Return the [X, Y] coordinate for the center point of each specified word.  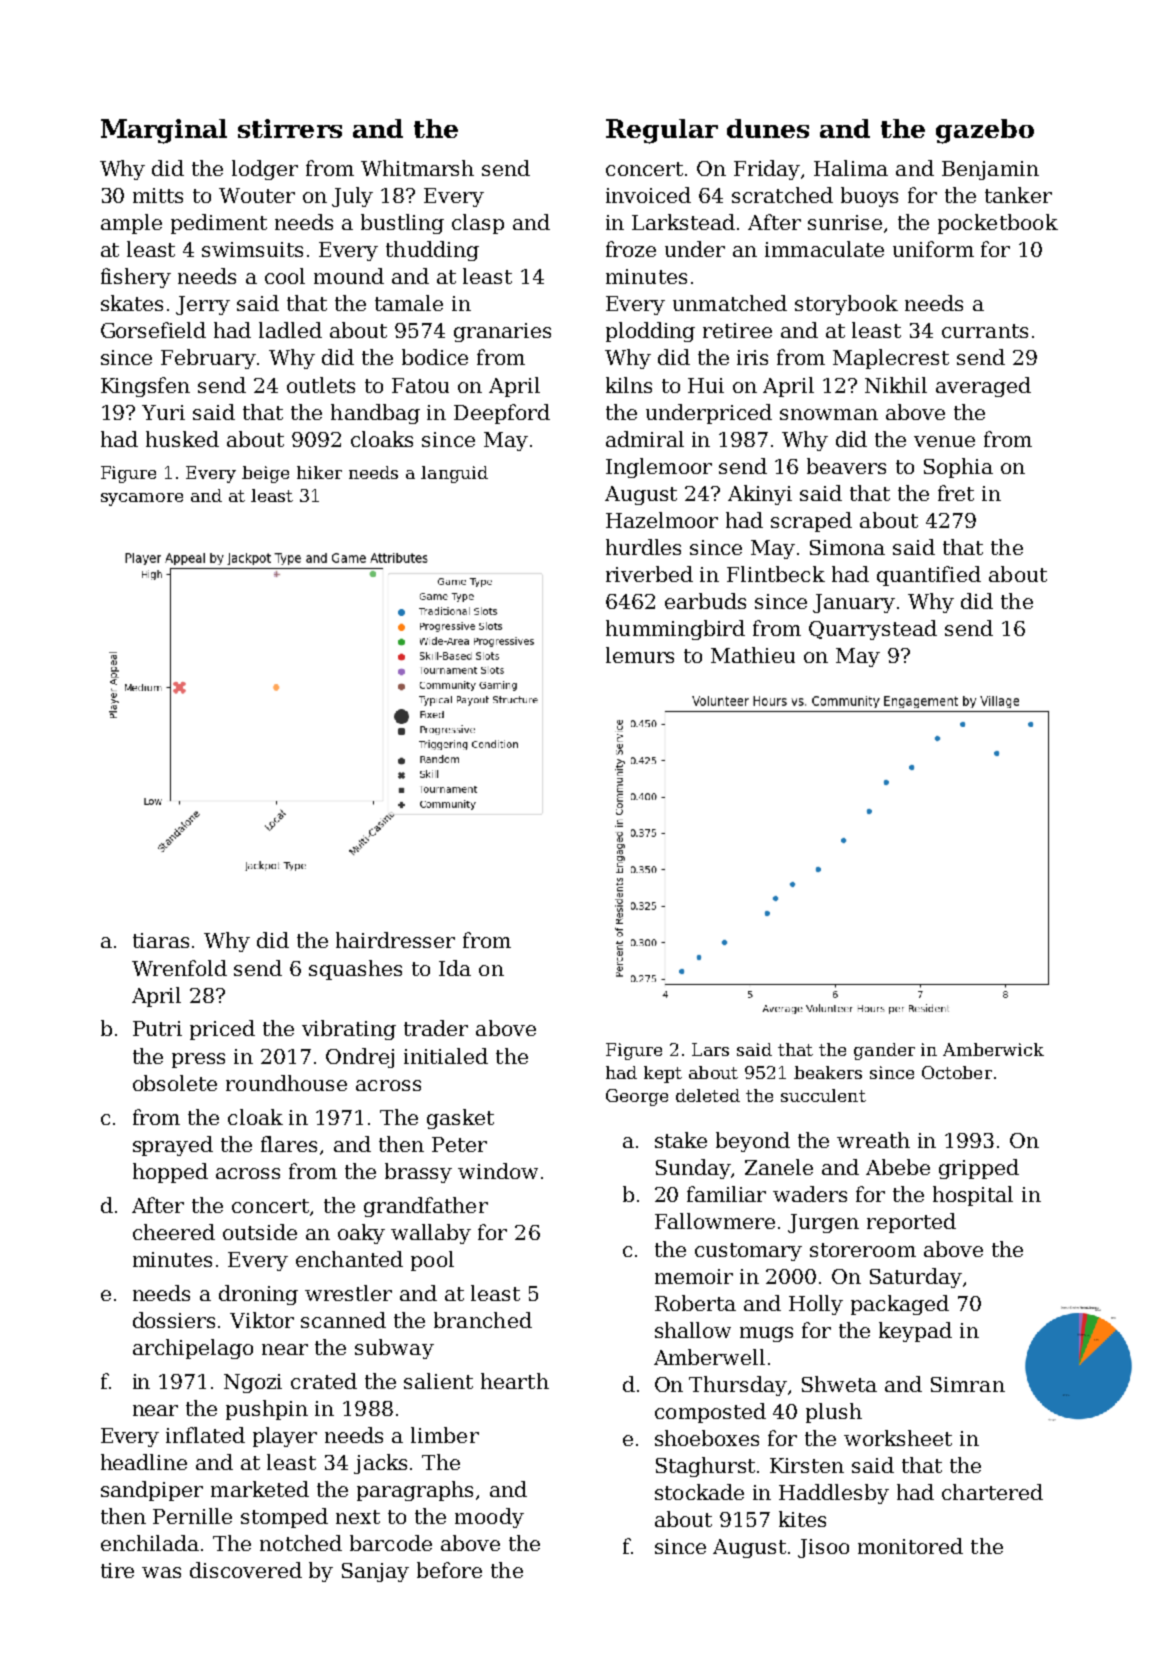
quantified [929, 576]
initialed [446, 1056]
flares [289, 1144]
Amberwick [993, 1049]
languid [454, 474]
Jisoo [823, 1548]
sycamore [142, 499]
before [449, 1570]
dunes [768, 128]
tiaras [161, 940]
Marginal [164, 131]
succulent [823, 1095]
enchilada [150, 1543]
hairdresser [395, 940]
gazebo [985, 131]
